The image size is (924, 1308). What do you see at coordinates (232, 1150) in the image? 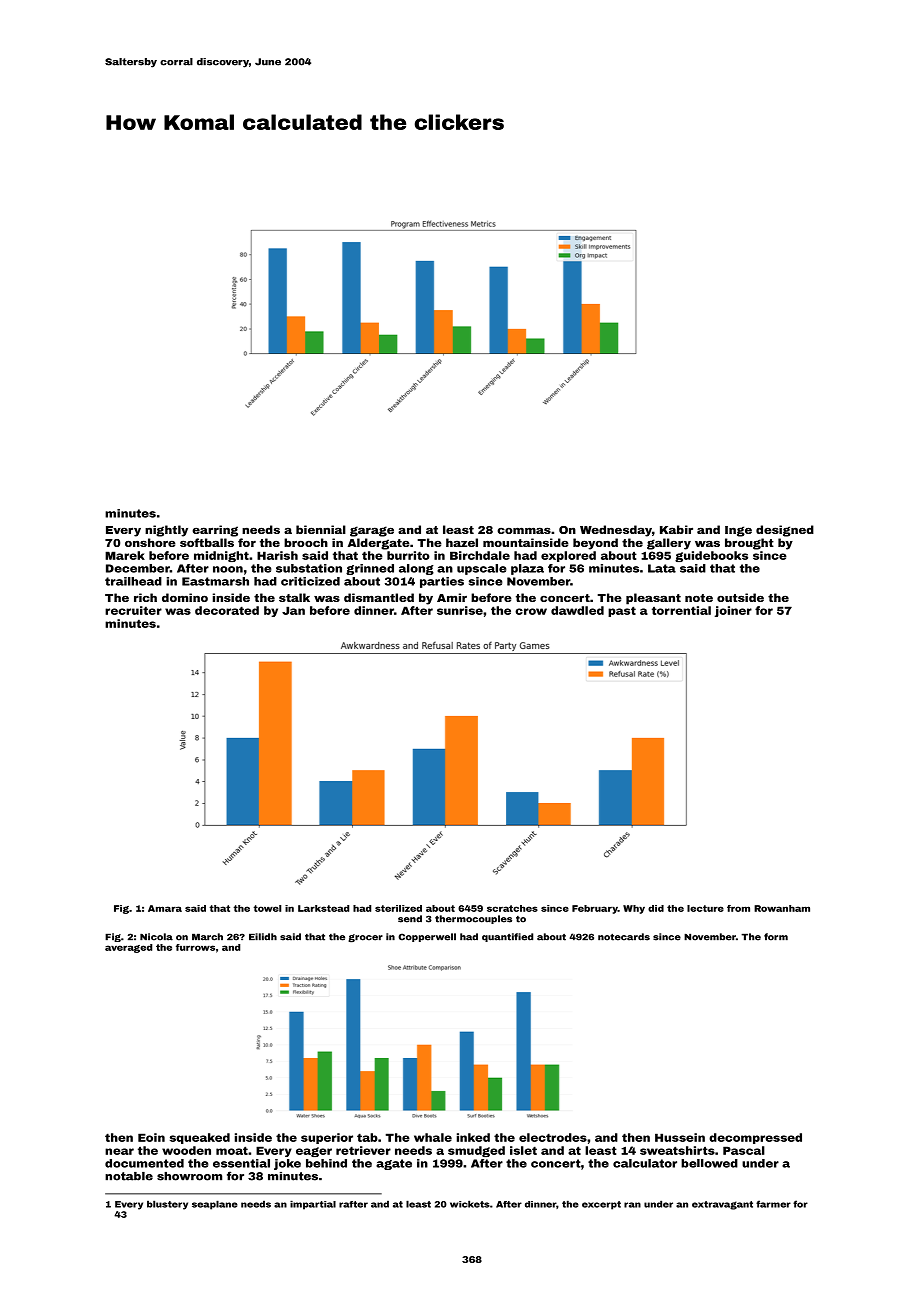
I see `moat` at bounding box center [232, 1150].
